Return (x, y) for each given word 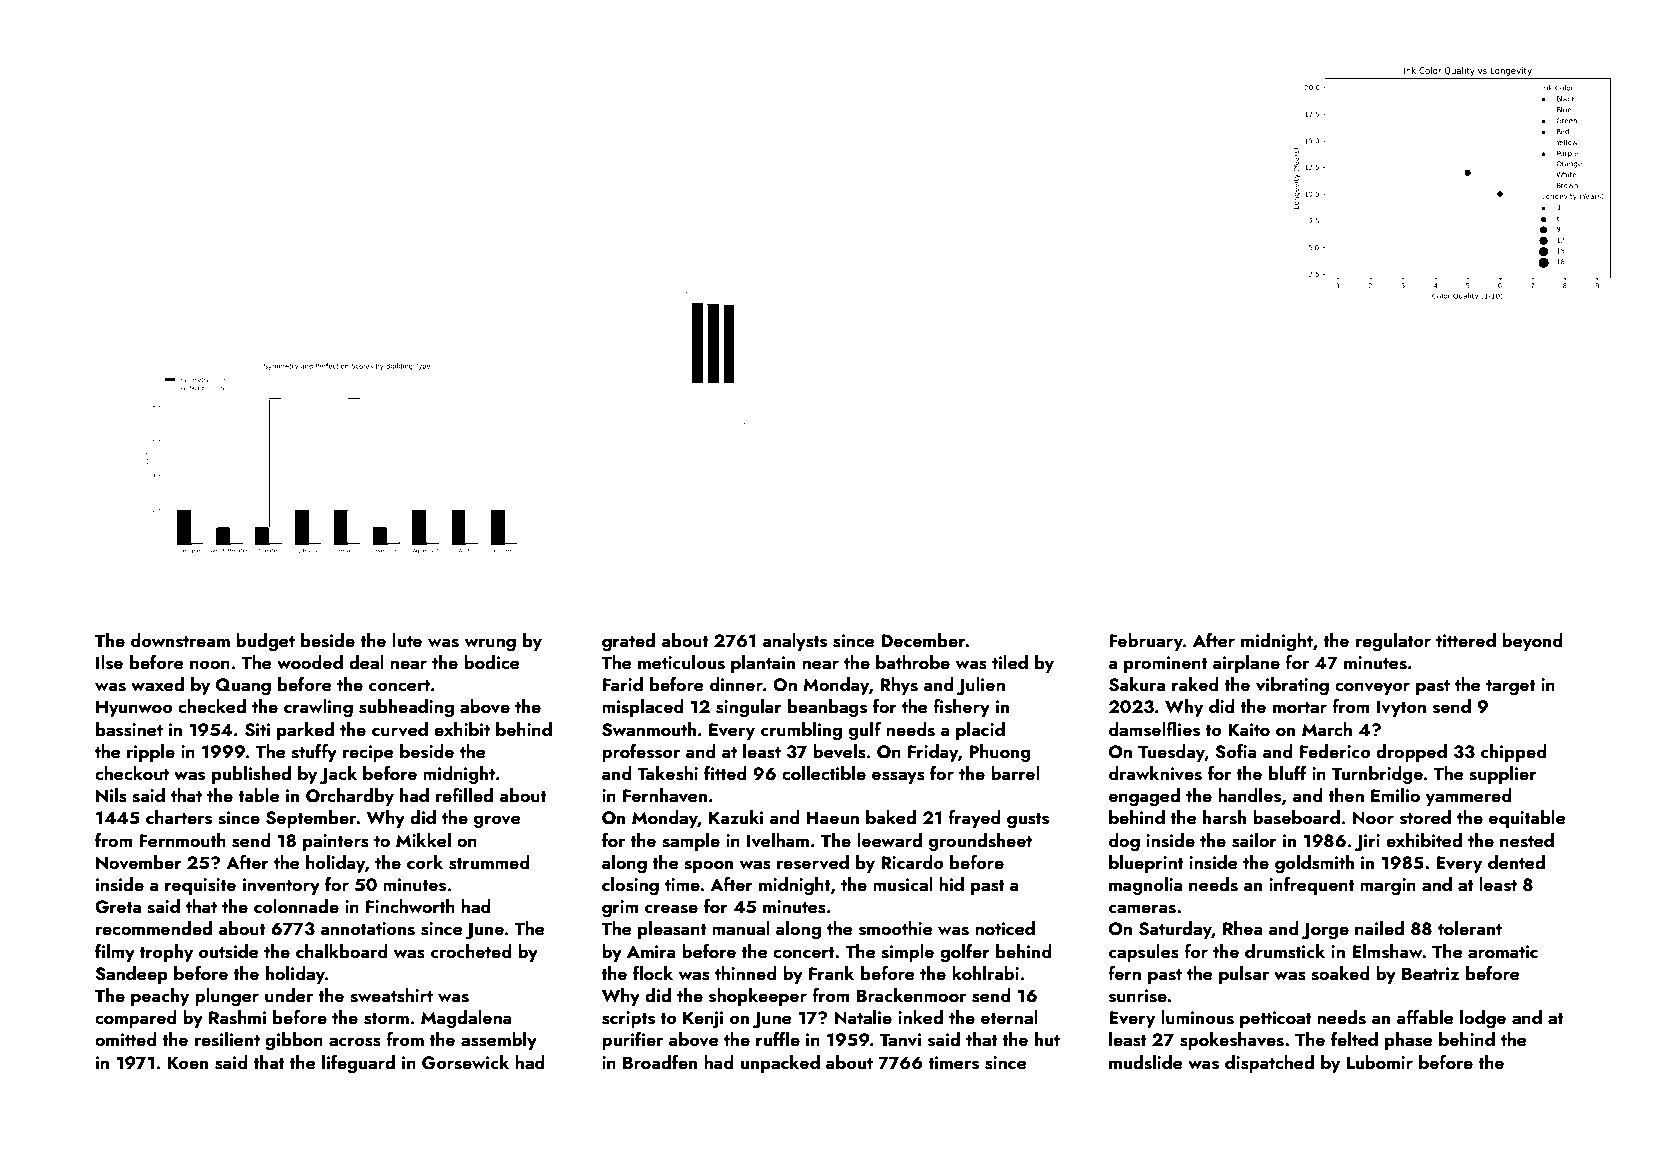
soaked (1340, 973)
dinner (736, 684)
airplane (1246, 664)
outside (229, 951)
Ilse (109, 662)
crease (671, 909)
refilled (464, 795)
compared (136, 1019)
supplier (1503, 775)
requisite (200, 886)
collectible (824, 773)
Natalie (863, 1017)
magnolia (1146, 886)
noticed (1005, 928)
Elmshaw (1387, 951)
